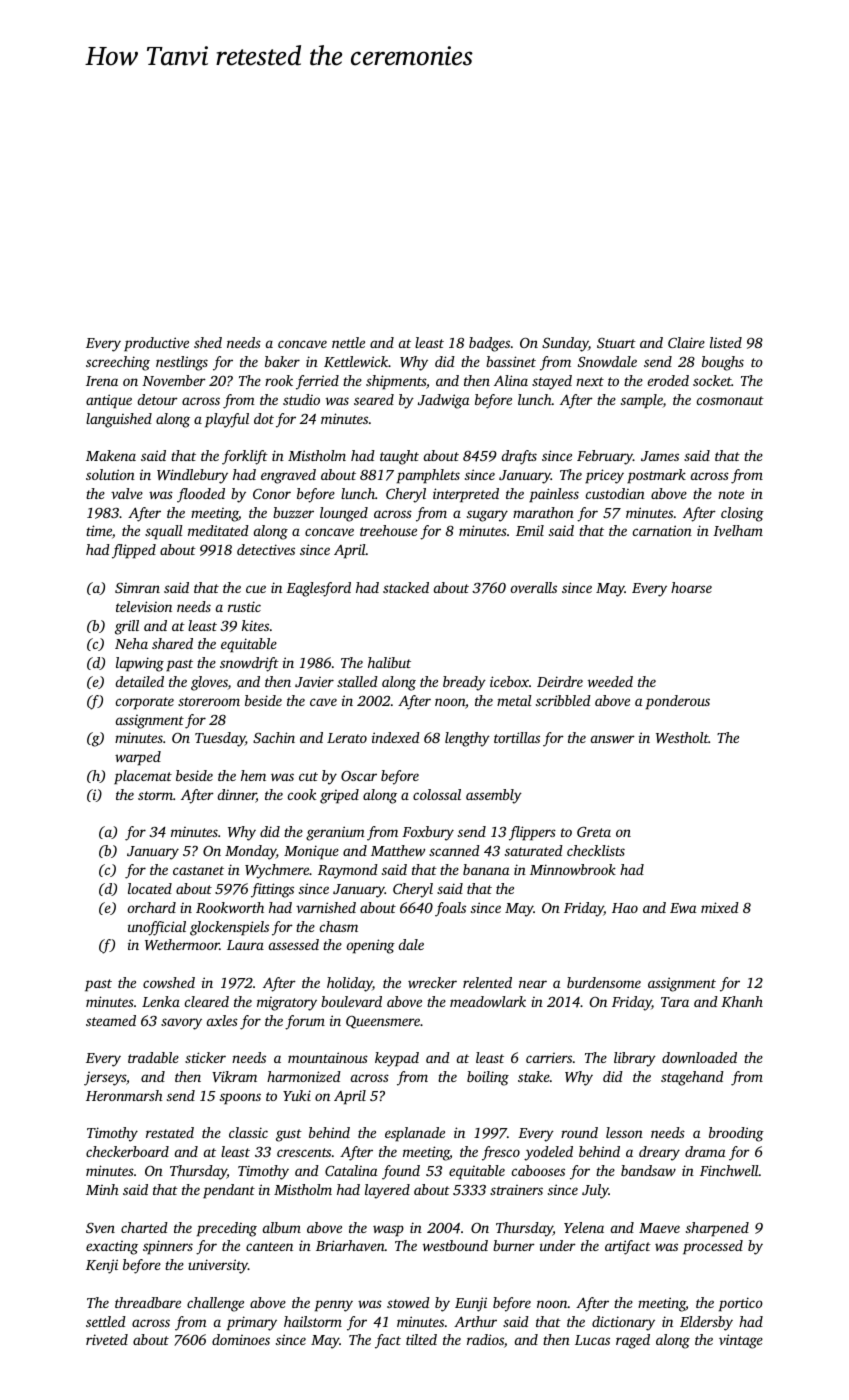 This screenshot has width=849, height=1400. What do you see at coordinates (406, 587) in the screenshot?
I see `stacked` at bounding box center [406, 587].
